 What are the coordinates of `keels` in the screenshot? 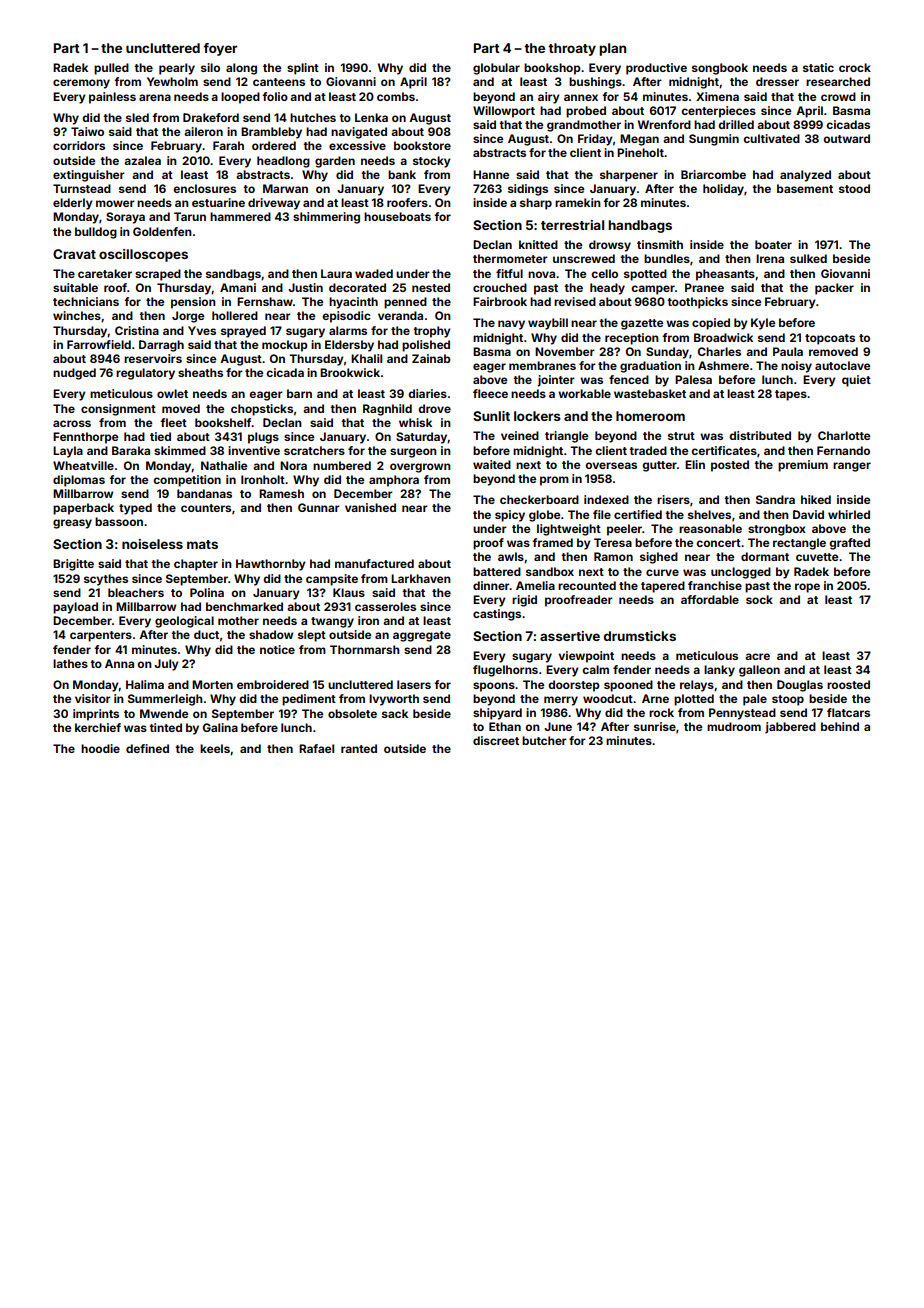 It's located at (215, 748).
